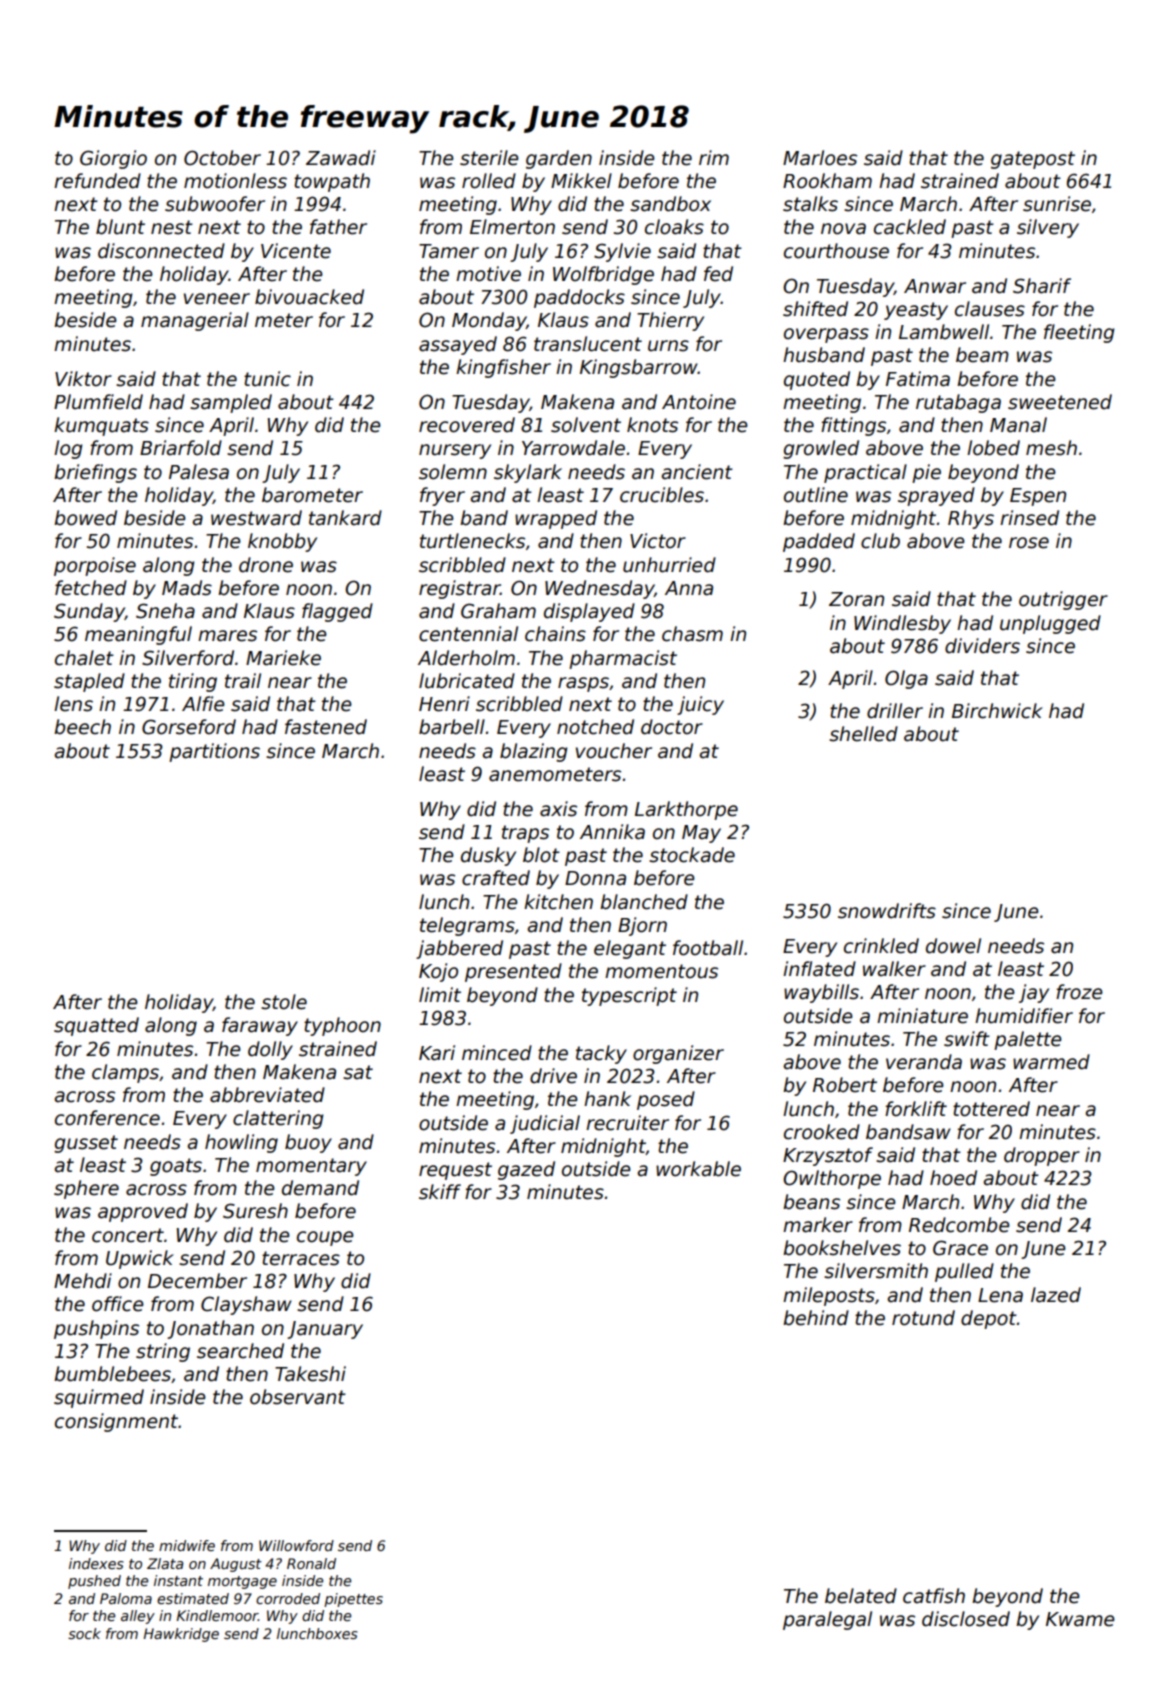 The width and height of the screenshot is (1170, 1695). Describe the element at coordinates (845, 1085) in the screenshot. I see `Robert` at that location.
